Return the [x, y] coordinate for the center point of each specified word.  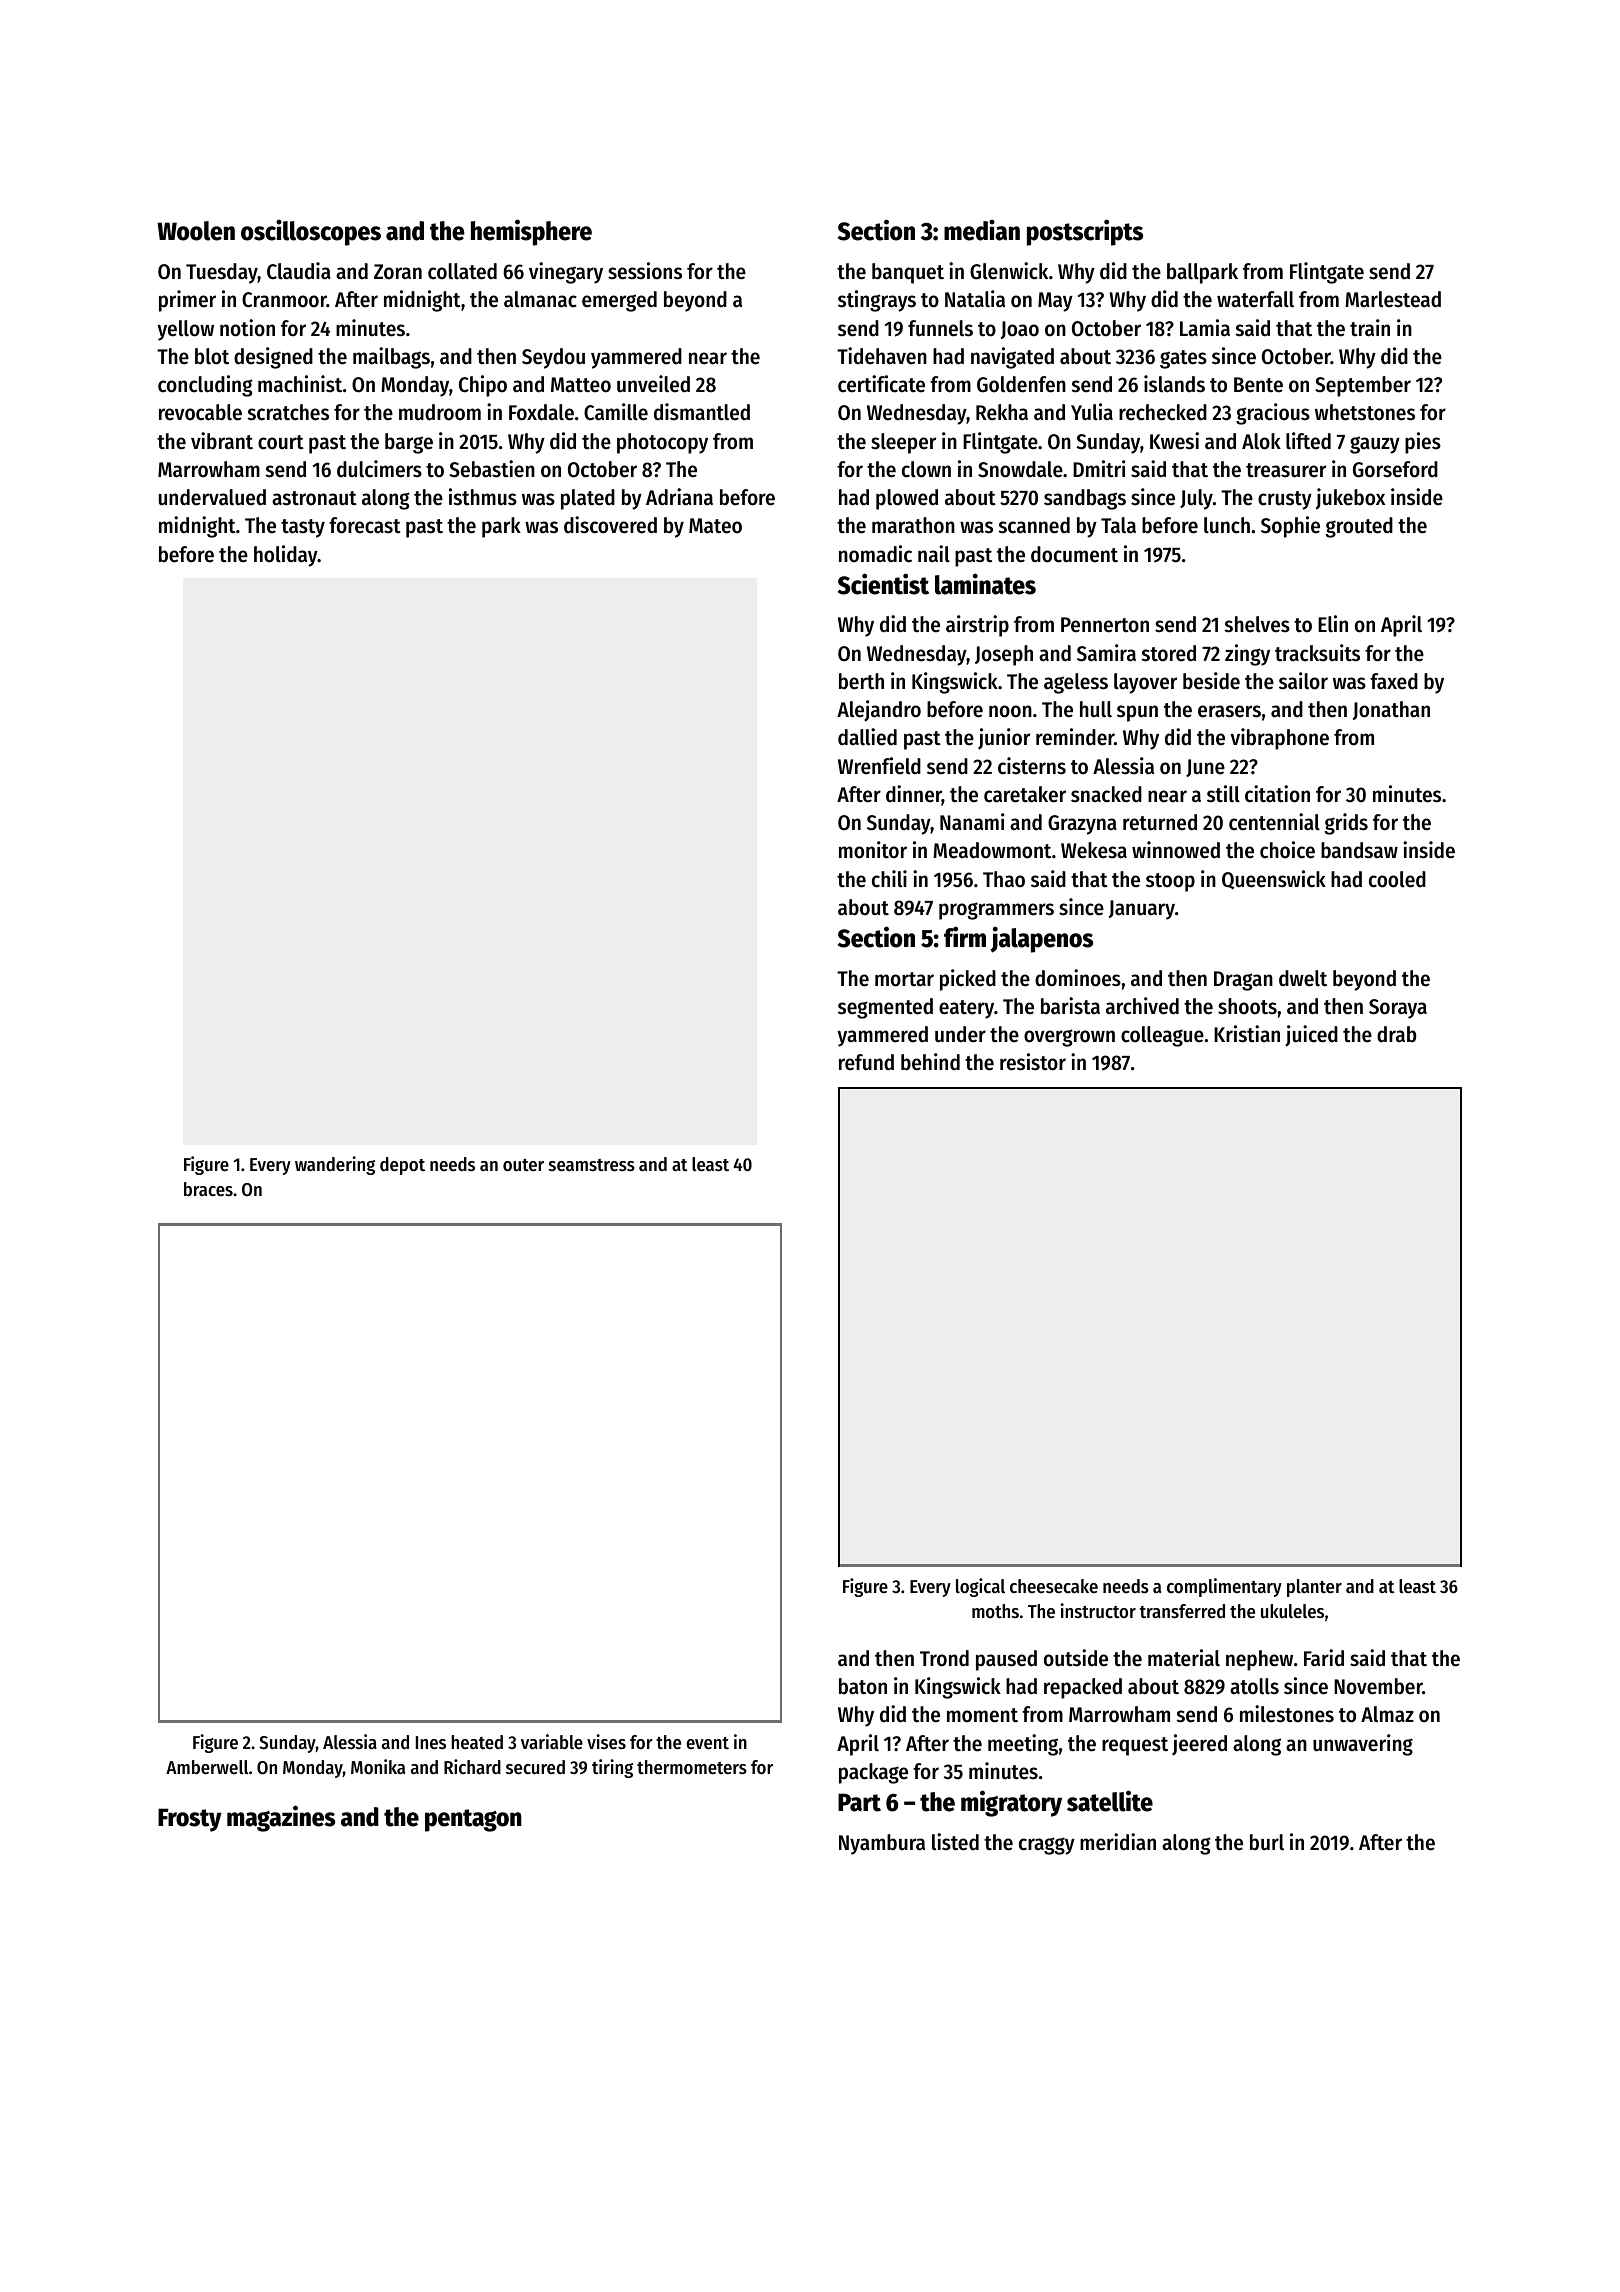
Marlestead [1393, 299]
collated [462, 271]
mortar [904, 979]
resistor [1033, 1062]
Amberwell [207, 1767]
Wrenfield [879, 766]
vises [606, 1742]
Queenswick [1274, 880]
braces [208, 1189]
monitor [873, 850]
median [982, 230]
